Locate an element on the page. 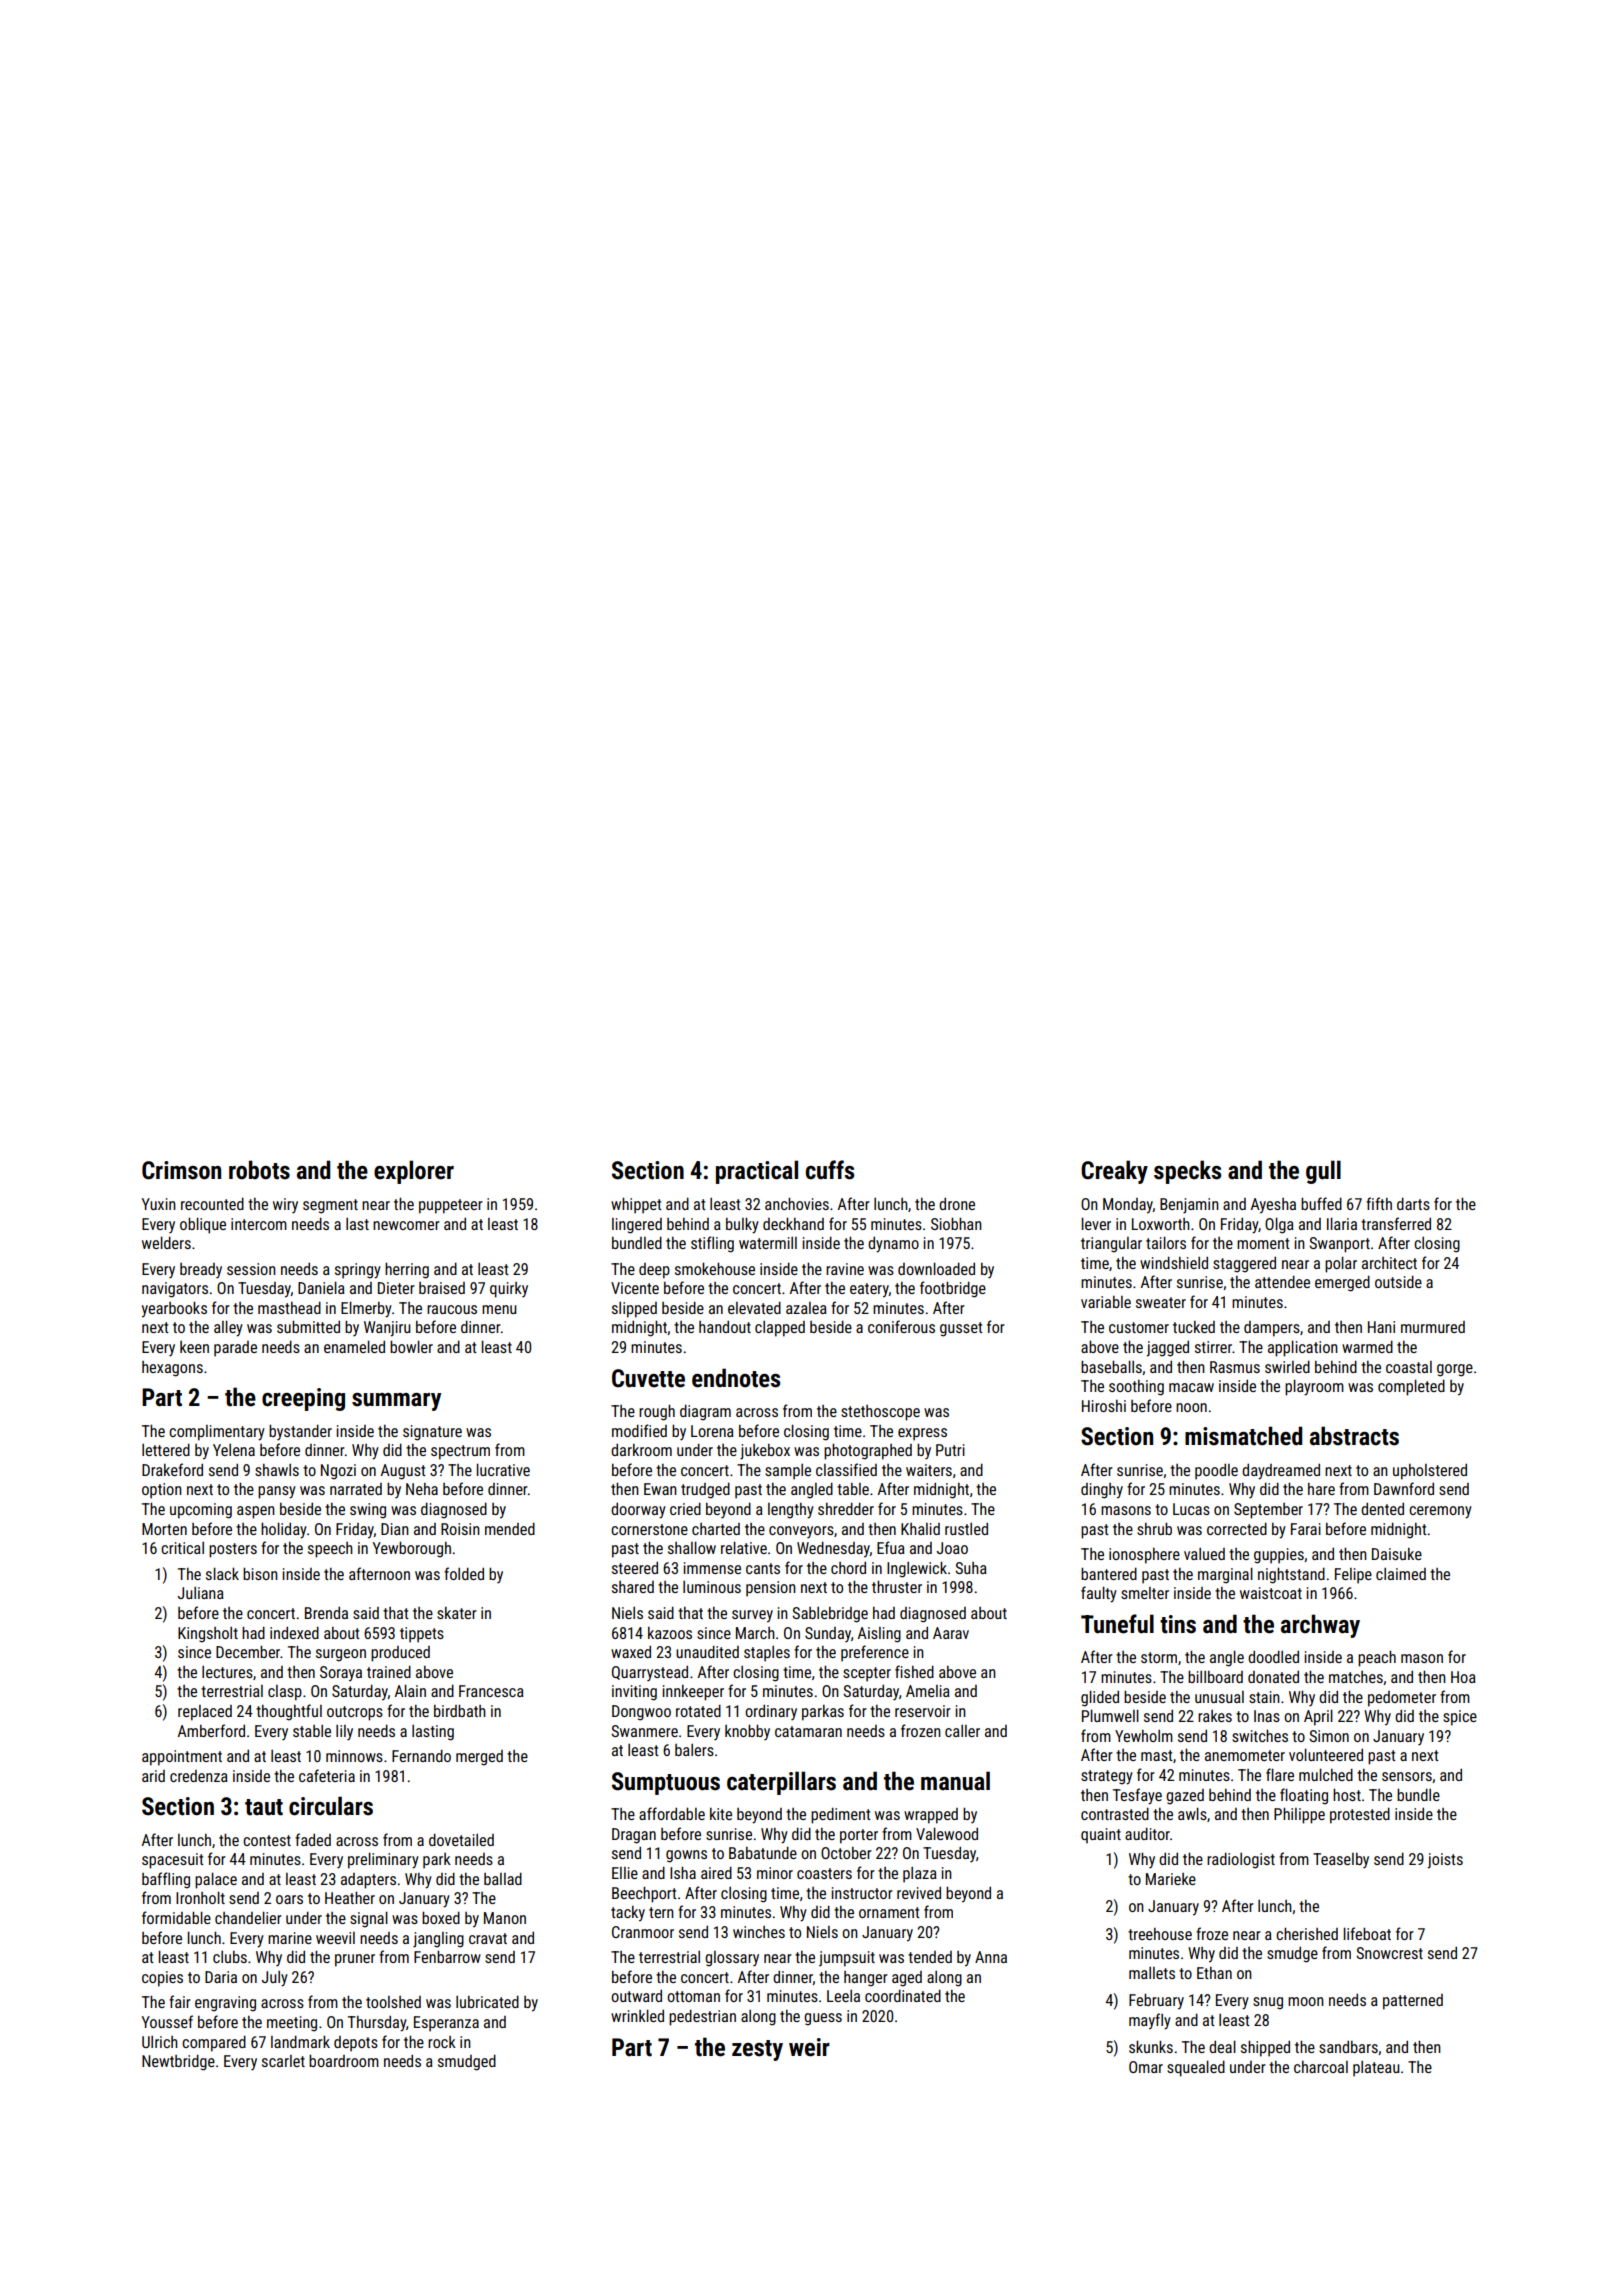  robots is located at coordinates (259, 1170).
